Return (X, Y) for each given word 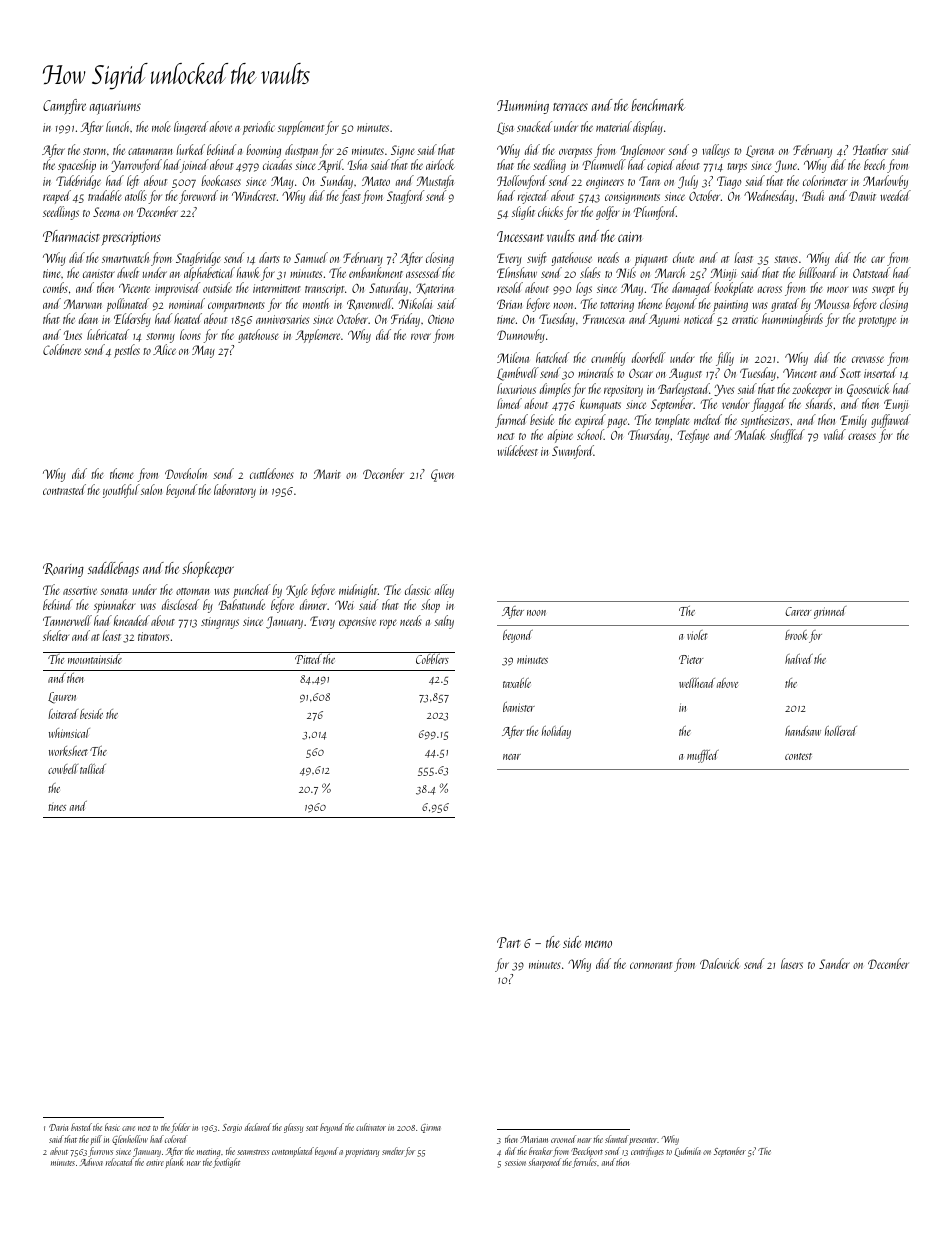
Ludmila (687, 1152)
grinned (830, 612)
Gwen (442, 475)
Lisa (505, 128)
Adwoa (91, 1162)
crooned (563, 1139)
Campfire (64, 107)
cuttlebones (272, 473)
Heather (870, 149)
